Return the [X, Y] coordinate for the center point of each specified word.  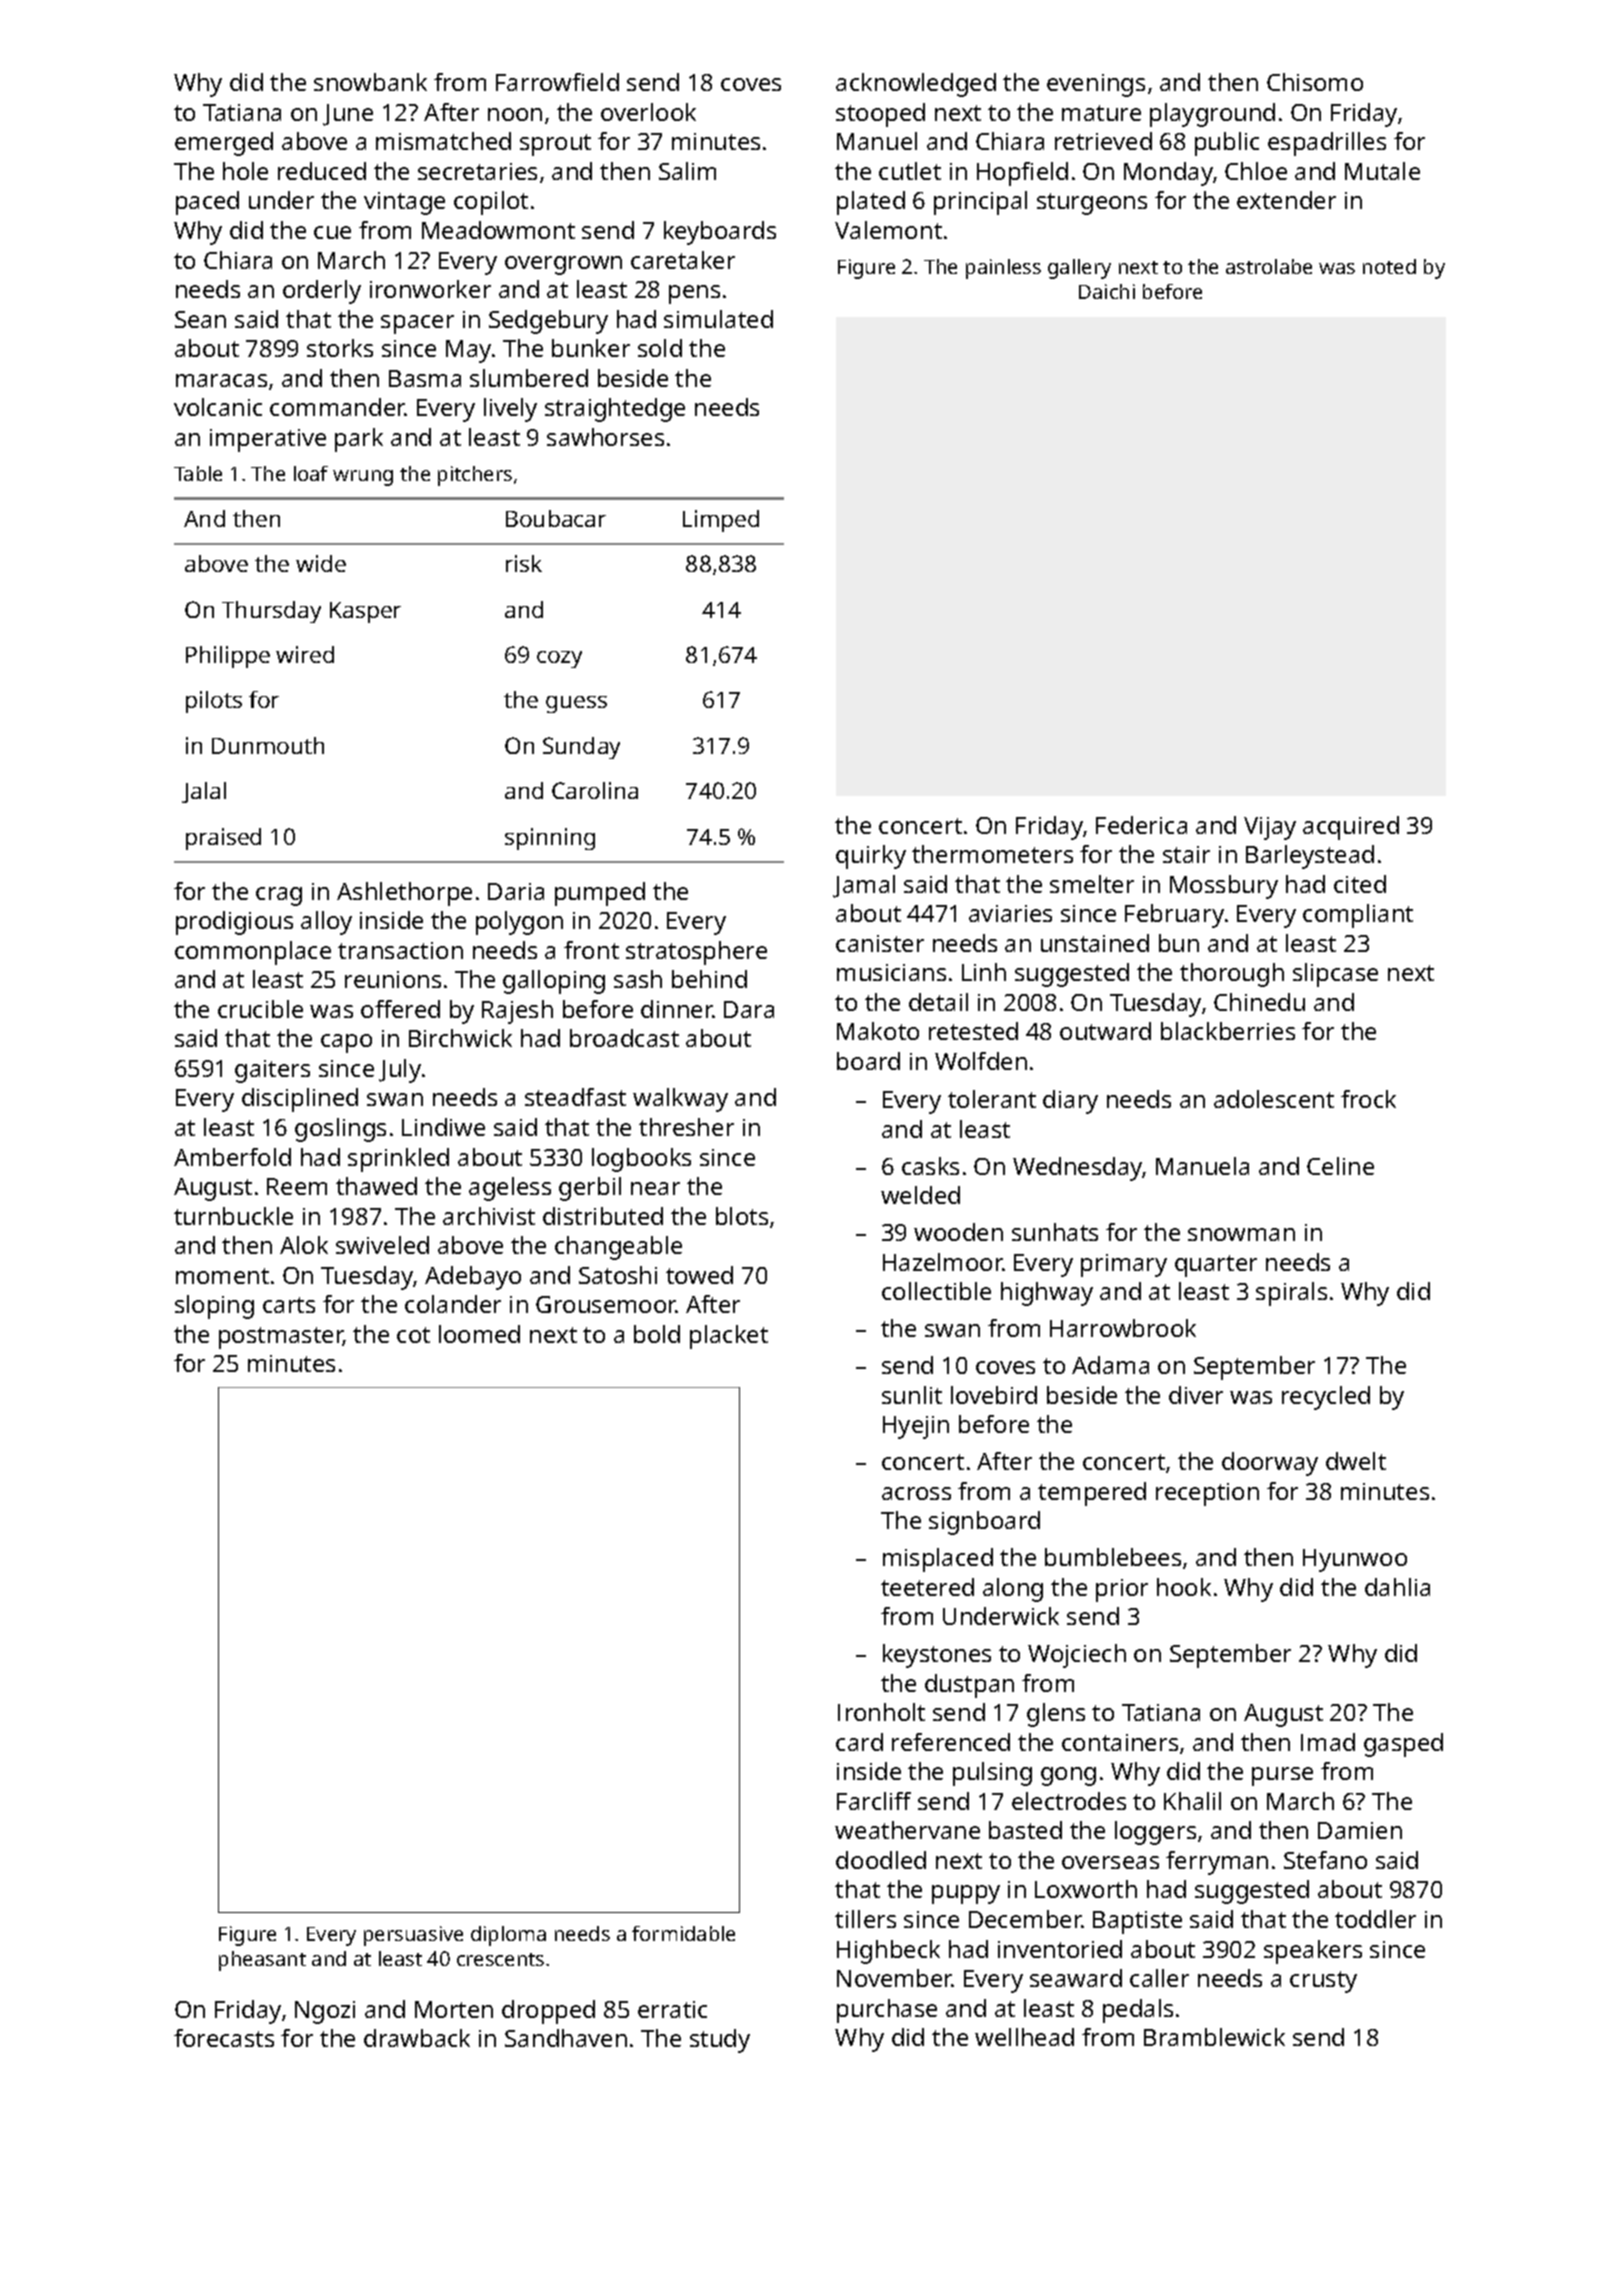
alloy [326, 923]
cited [1360, 884]
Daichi [1107, 291]
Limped [721, 521]
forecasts [224, 2038]
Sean [200, 319]
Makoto [878, 1031]
